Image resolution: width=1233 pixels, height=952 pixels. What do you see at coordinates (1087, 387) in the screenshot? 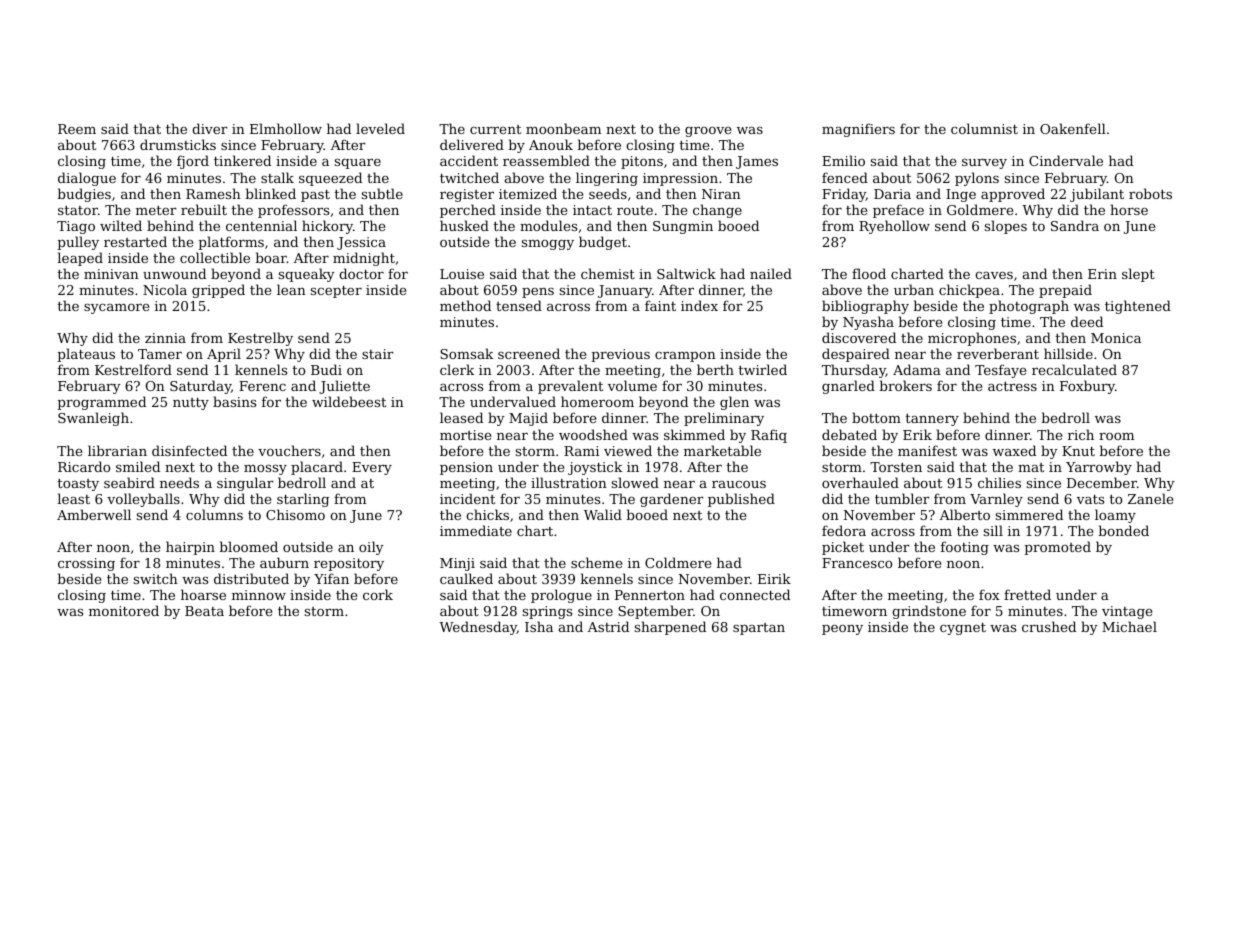
I see `Foxbury` at bounding box center [1087, 387].
